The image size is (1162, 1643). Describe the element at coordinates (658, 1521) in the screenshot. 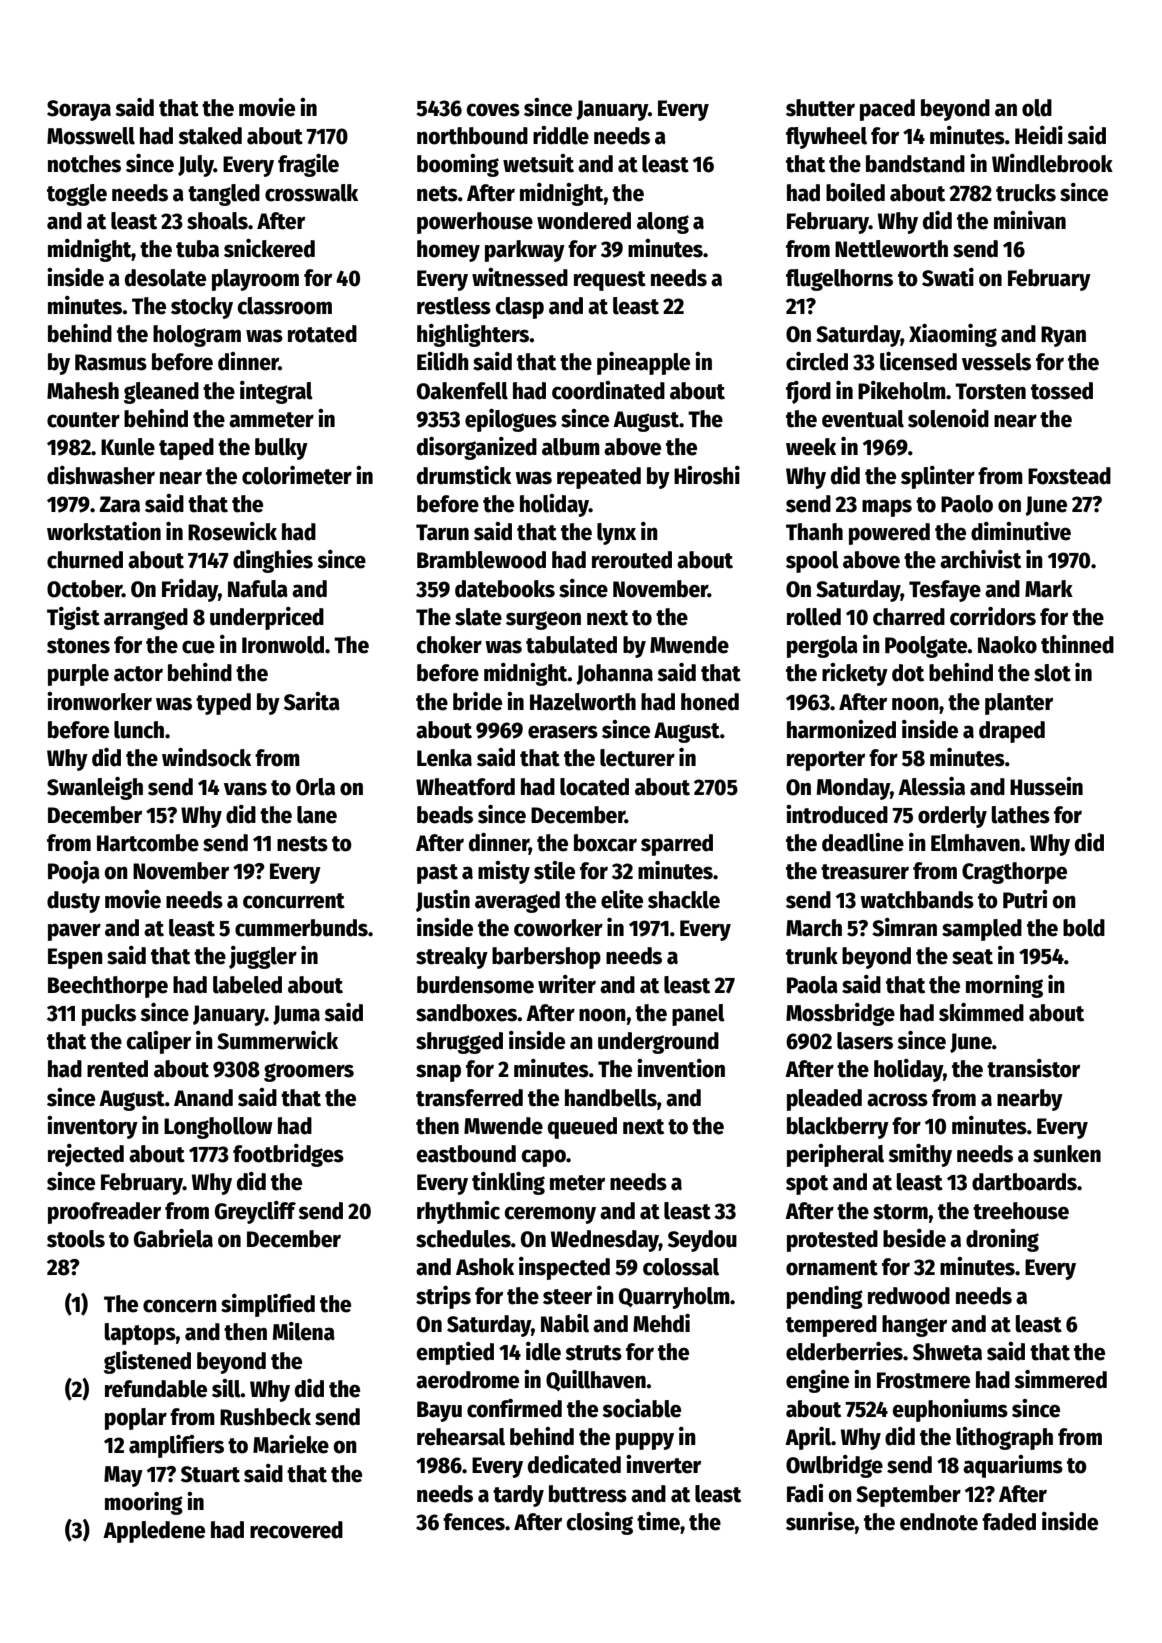

I see `time` at that location.
